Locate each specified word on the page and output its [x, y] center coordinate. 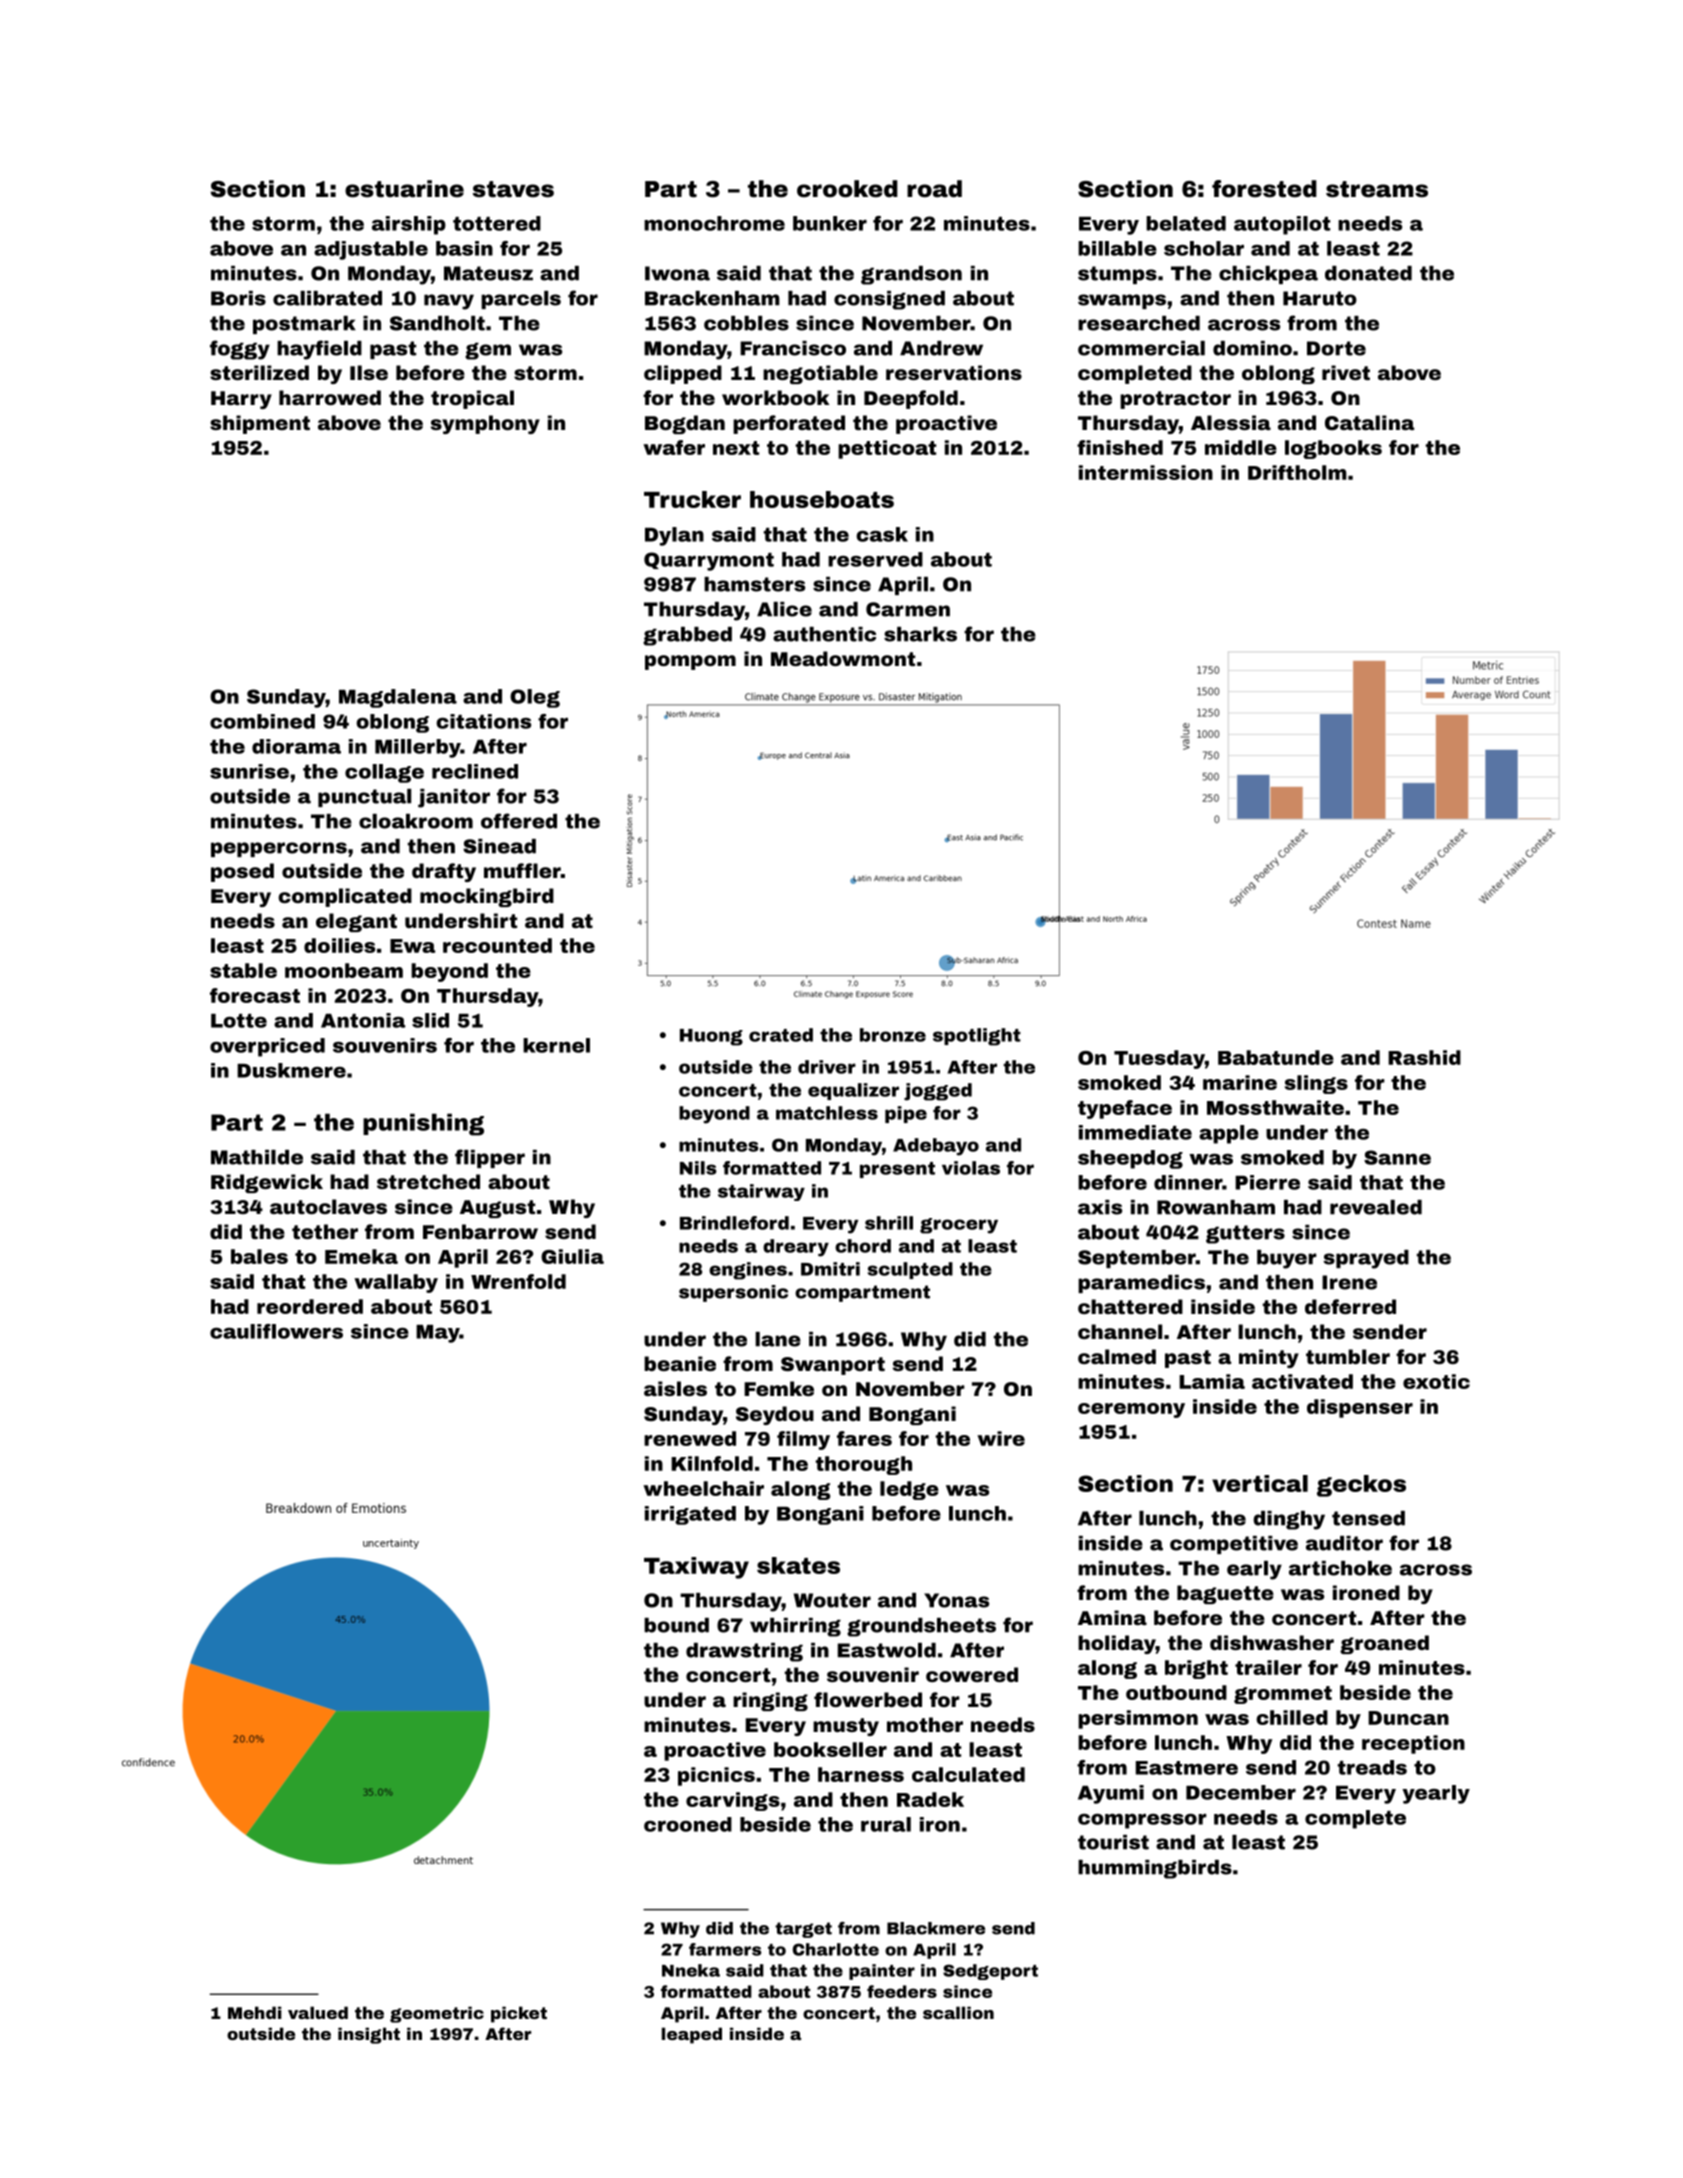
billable [1117, 248]
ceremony [1131, 1410]
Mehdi [255, 2012]
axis [1100, 1207]
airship [409, 225]
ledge [909, 1490]
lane [778, 1339]
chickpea [1268, 275]
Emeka [361, 1256]
